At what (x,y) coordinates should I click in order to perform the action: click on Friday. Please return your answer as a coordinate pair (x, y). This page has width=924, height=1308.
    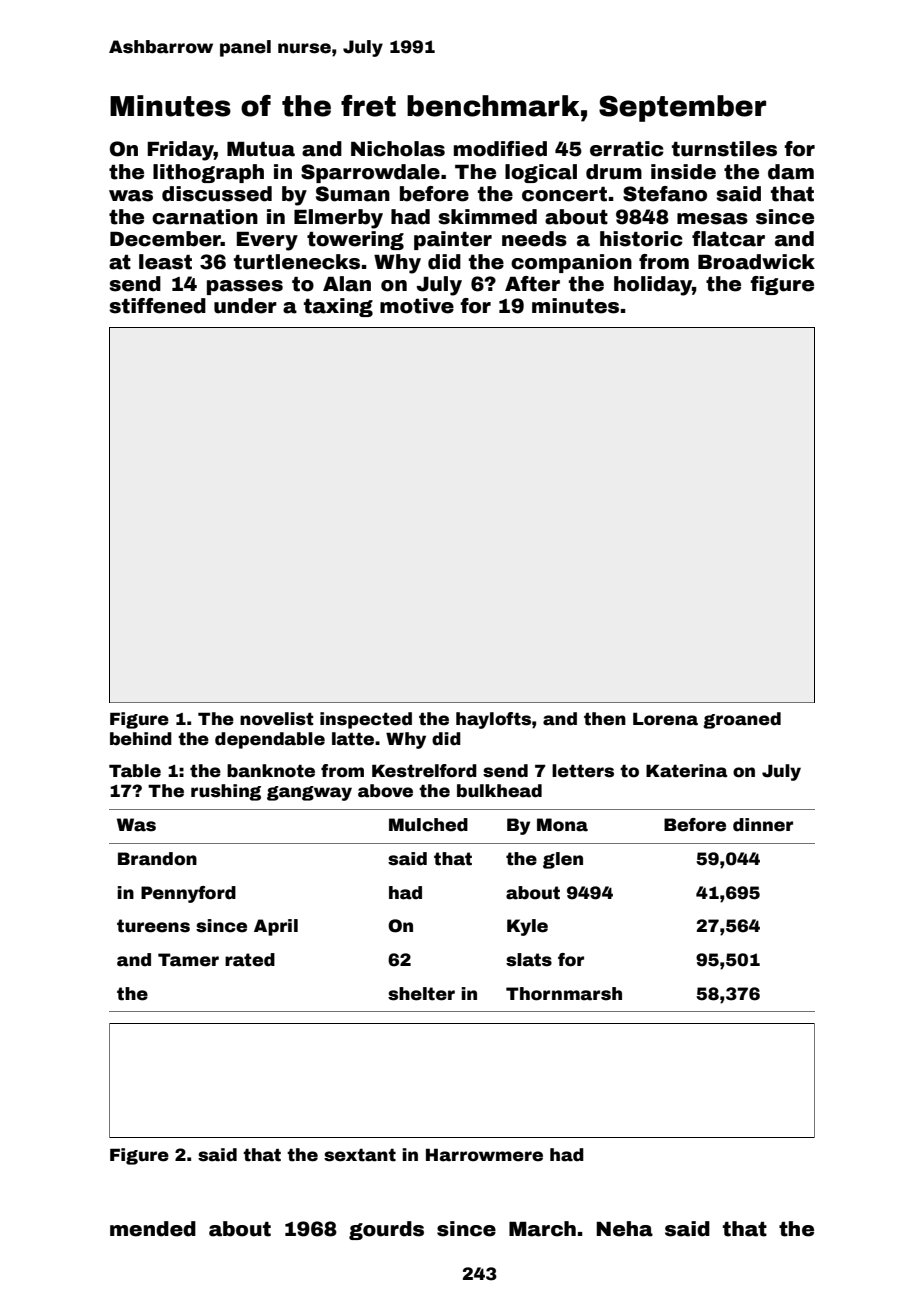
    Looking at the image, I should click on (180, 151).
